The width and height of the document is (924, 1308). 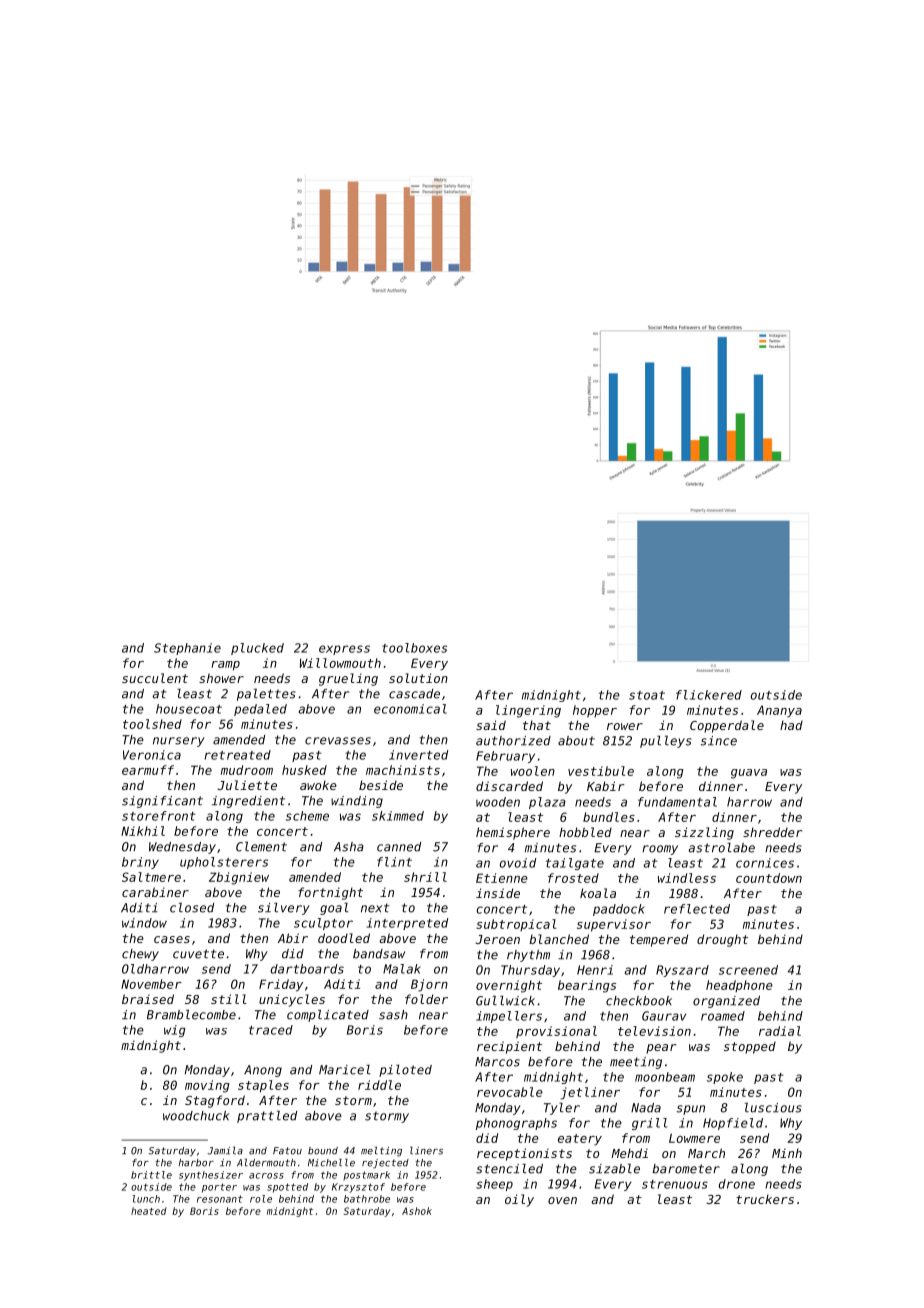 I want to click on staples, so click(x=263, y=1086).
